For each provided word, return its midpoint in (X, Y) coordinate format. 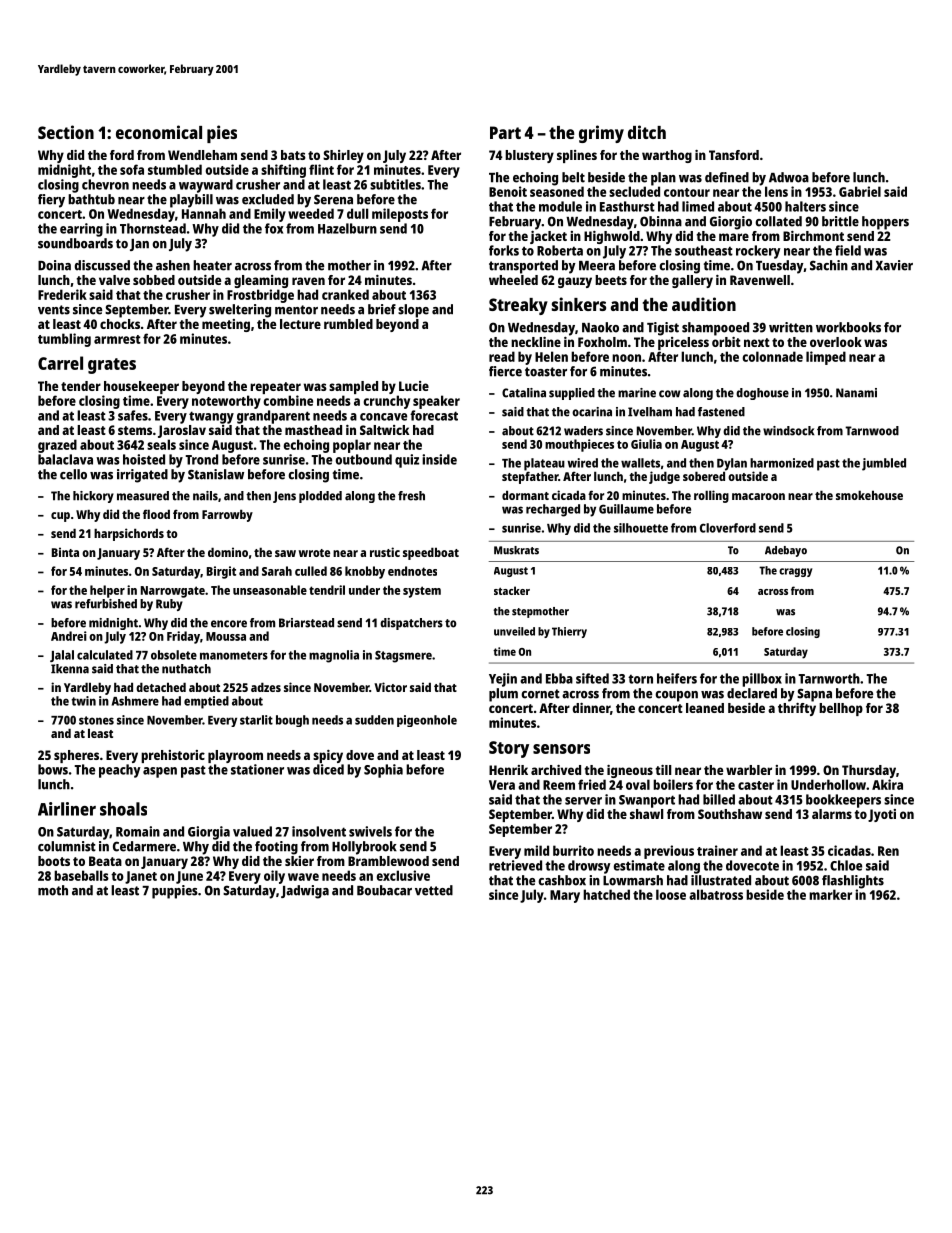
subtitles (395, 184)
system (422, 592)
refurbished (106, 604)
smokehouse (869, 495)
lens (776, 191)
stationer (257, 769)
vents (54, 310)
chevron (105, 184)
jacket (548, 237)
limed (698, 206)
